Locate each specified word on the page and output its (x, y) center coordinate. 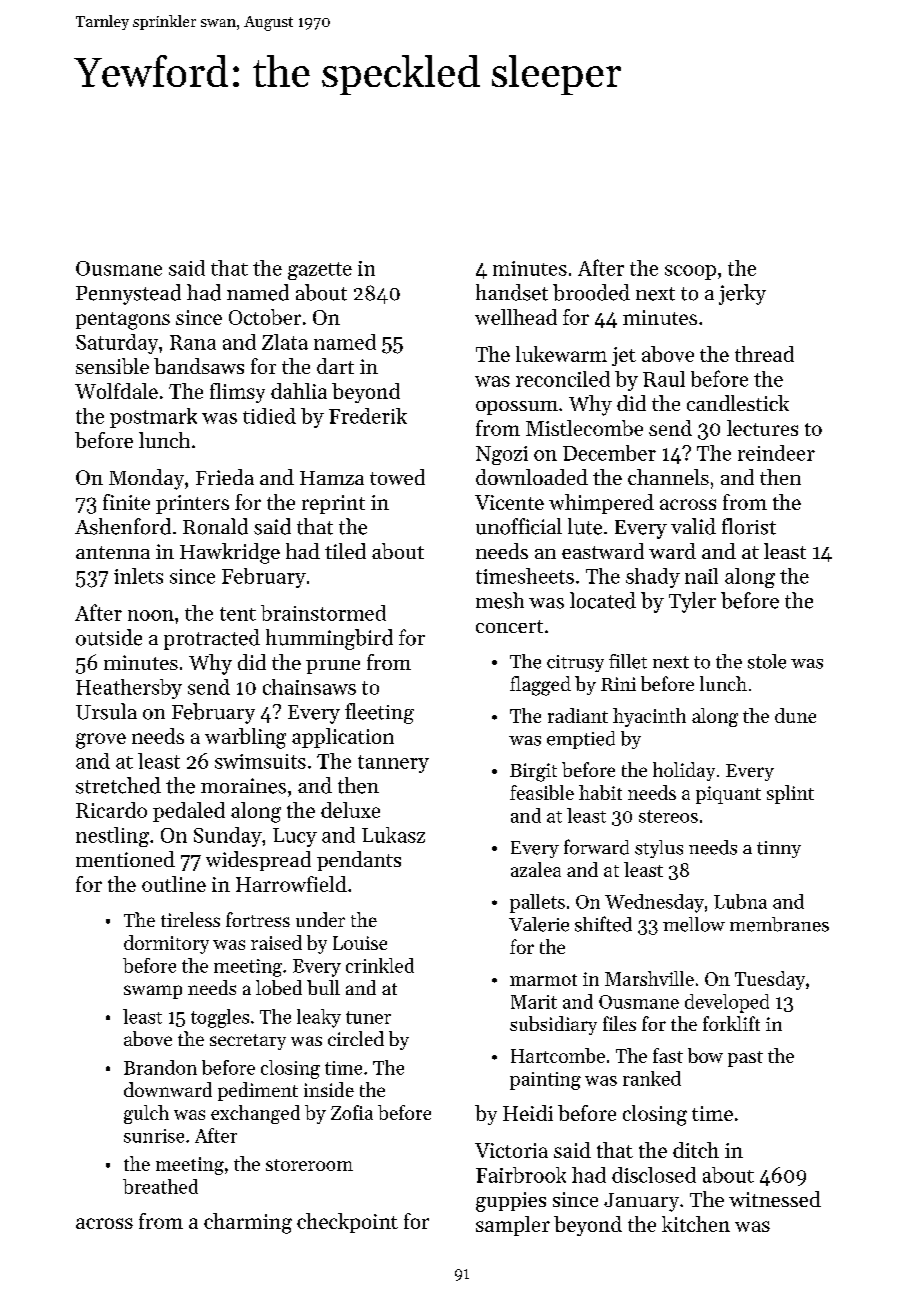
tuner (368, 1017)
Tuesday (770, 980)
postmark (153, 418)
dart (335, 366)
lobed (279, 987)
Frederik (368, 416)
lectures (762, 428)
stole (767, 661)
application (343, 738)
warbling (245, 738)
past (745, 1059)
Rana (193, 342)
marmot (543, 980)
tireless (190, 919)
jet (624, 356)
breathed (160, 1186)
